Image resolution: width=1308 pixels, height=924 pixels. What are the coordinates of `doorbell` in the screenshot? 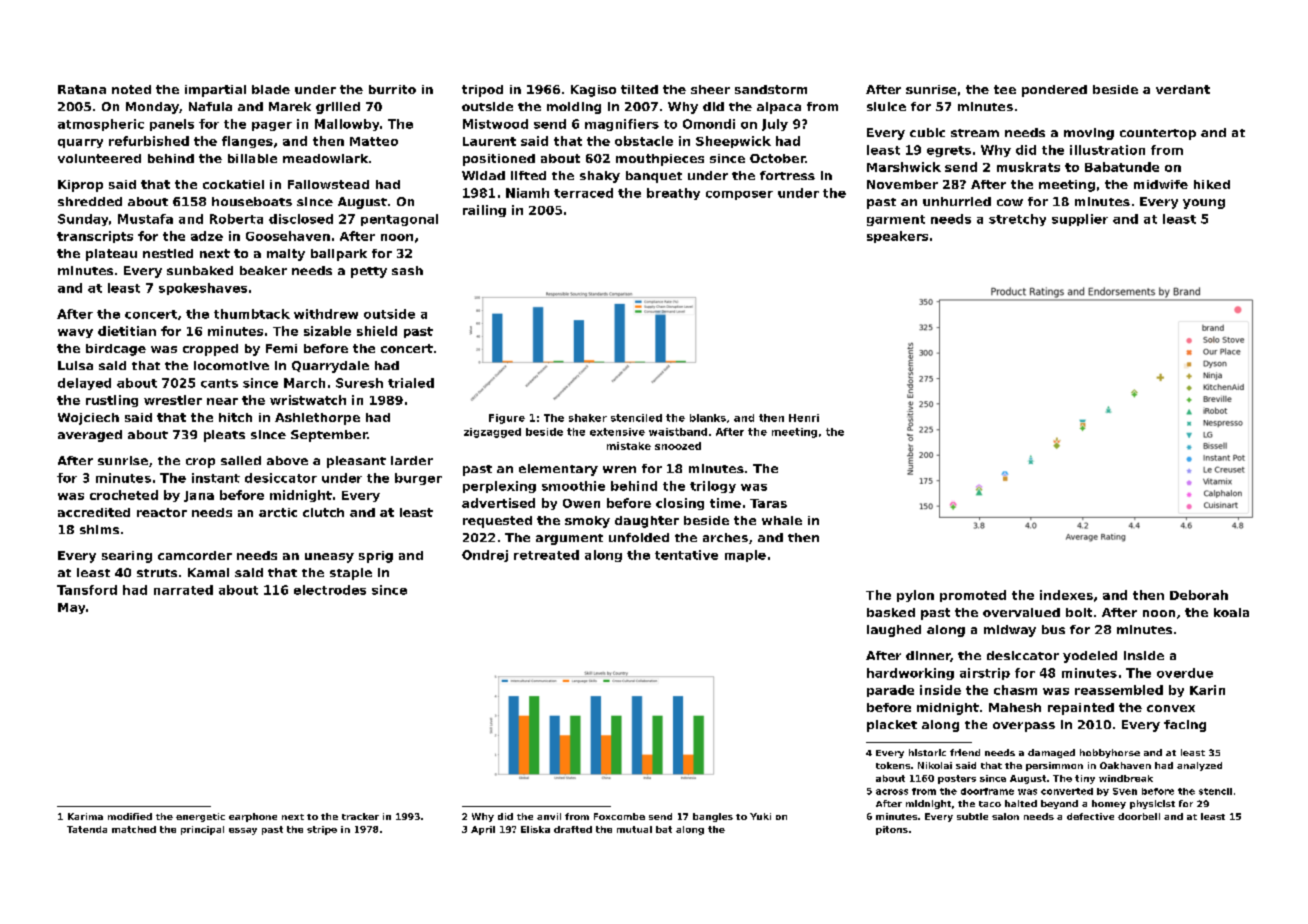 It's located at (1139, 816).
